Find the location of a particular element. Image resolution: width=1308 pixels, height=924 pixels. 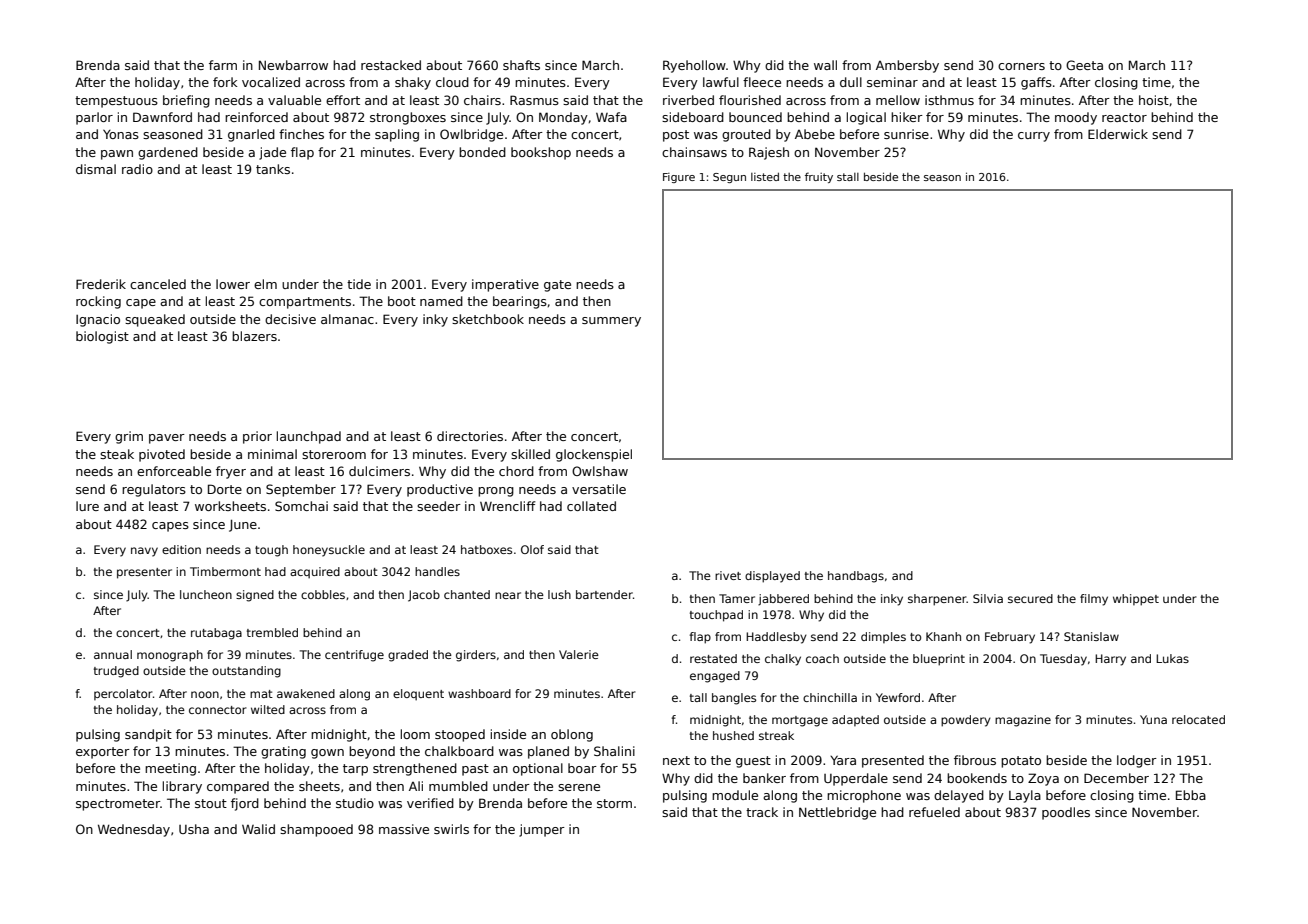

Wednesday is located at coordinates (134, 830).
